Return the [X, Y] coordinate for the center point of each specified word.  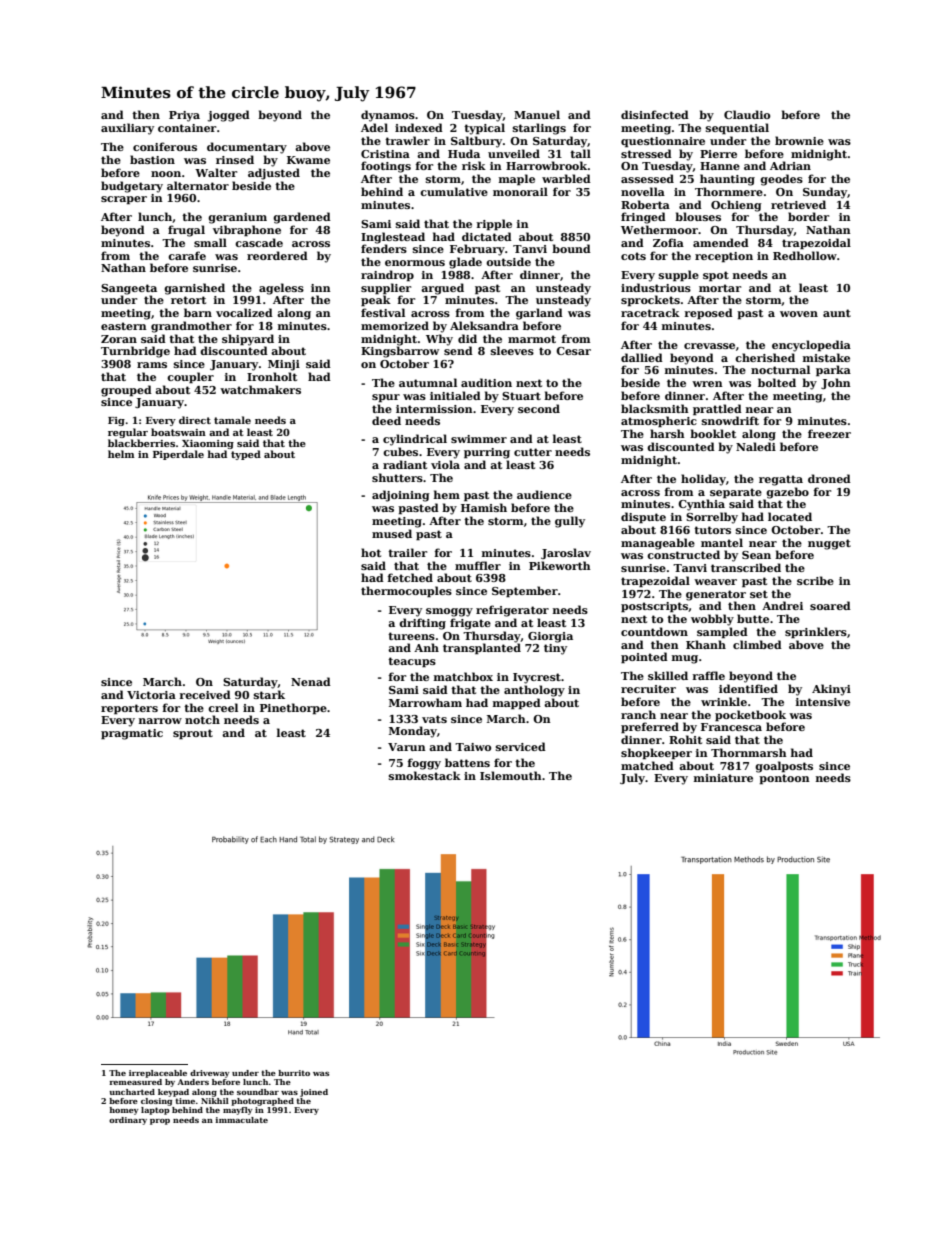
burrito [294, 1073]
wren [707, 384]
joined [314, 1093]
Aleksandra [484, 325]
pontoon [784, 779]
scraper [124, 200]
